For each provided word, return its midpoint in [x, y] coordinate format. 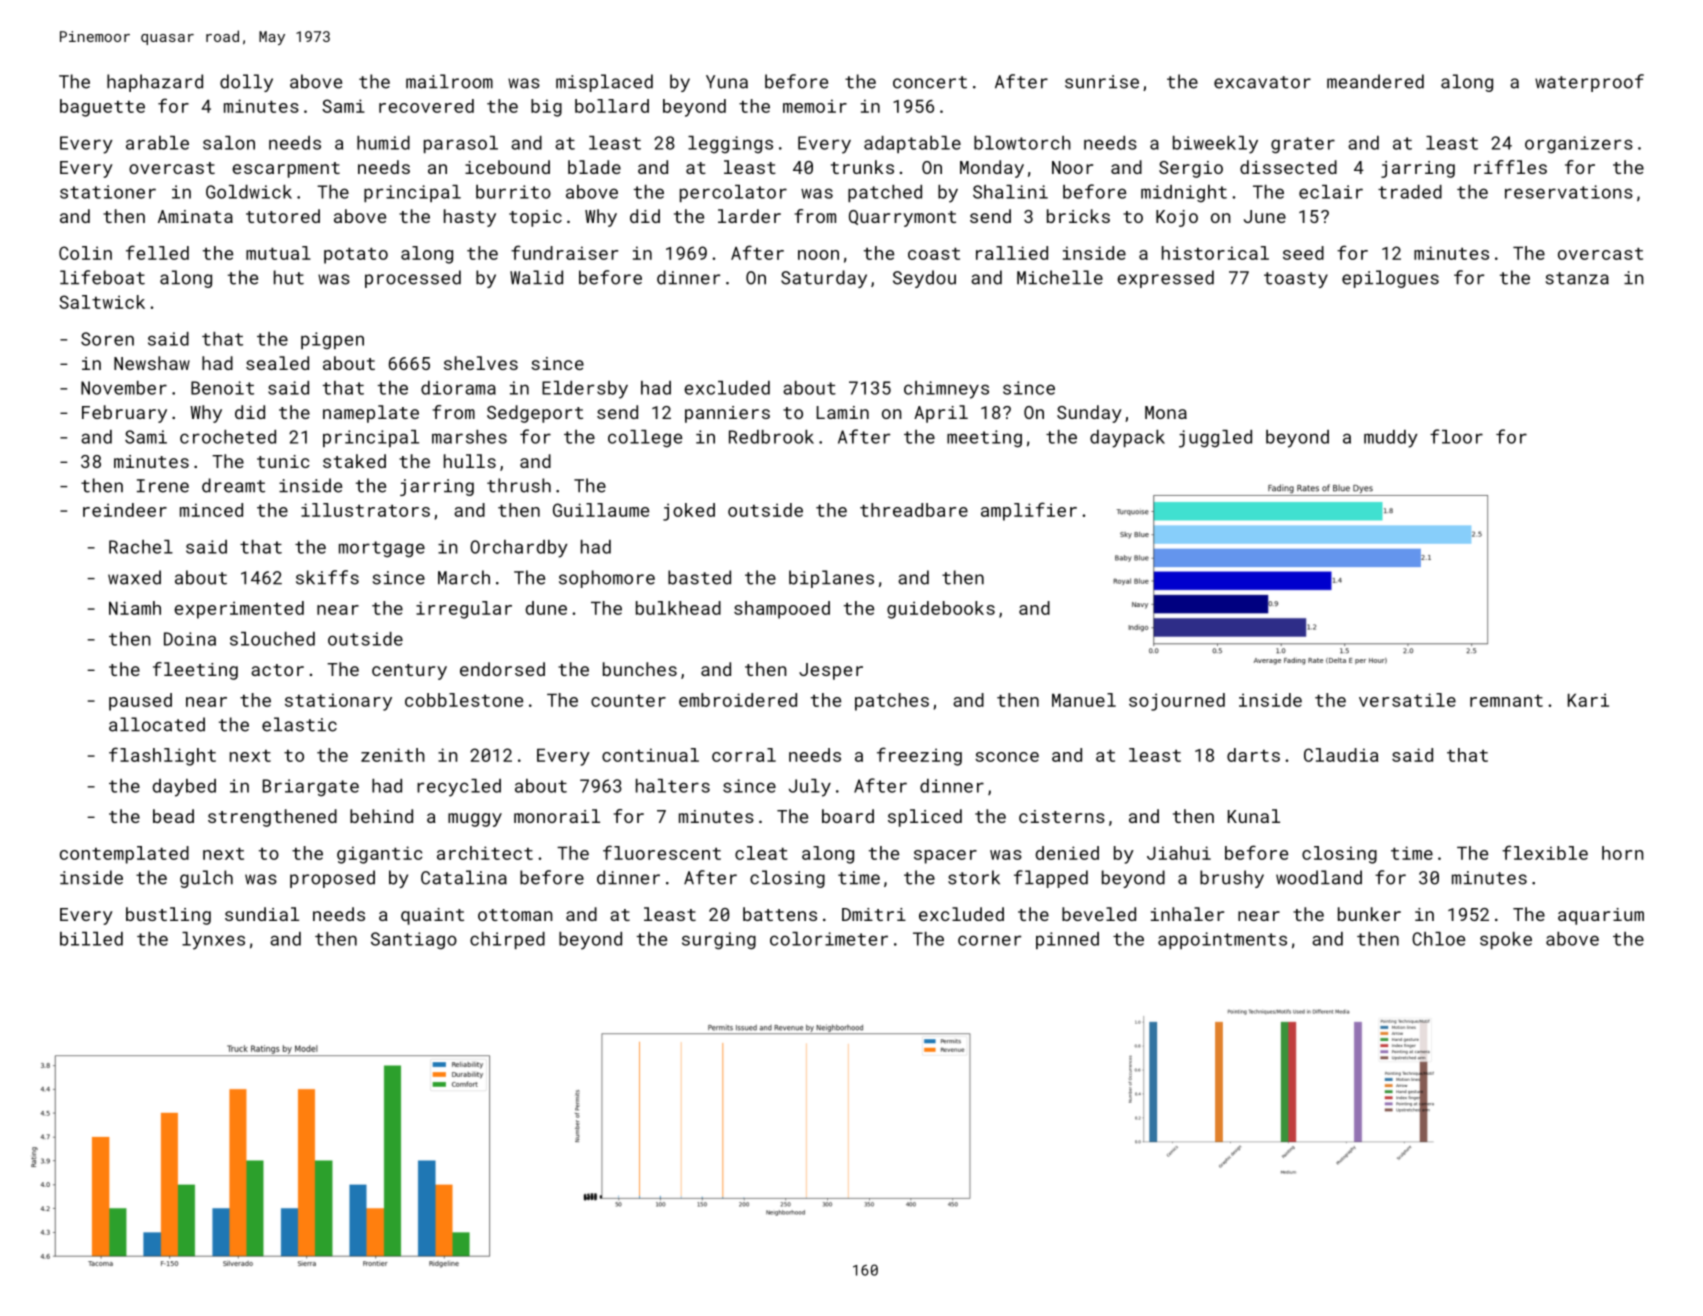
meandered [1375, 81]
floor [1456, 436]
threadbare [914, 510]
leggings [730, 145]
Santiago [414, 941]
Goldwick [249, 192]
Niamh [135, 608]
